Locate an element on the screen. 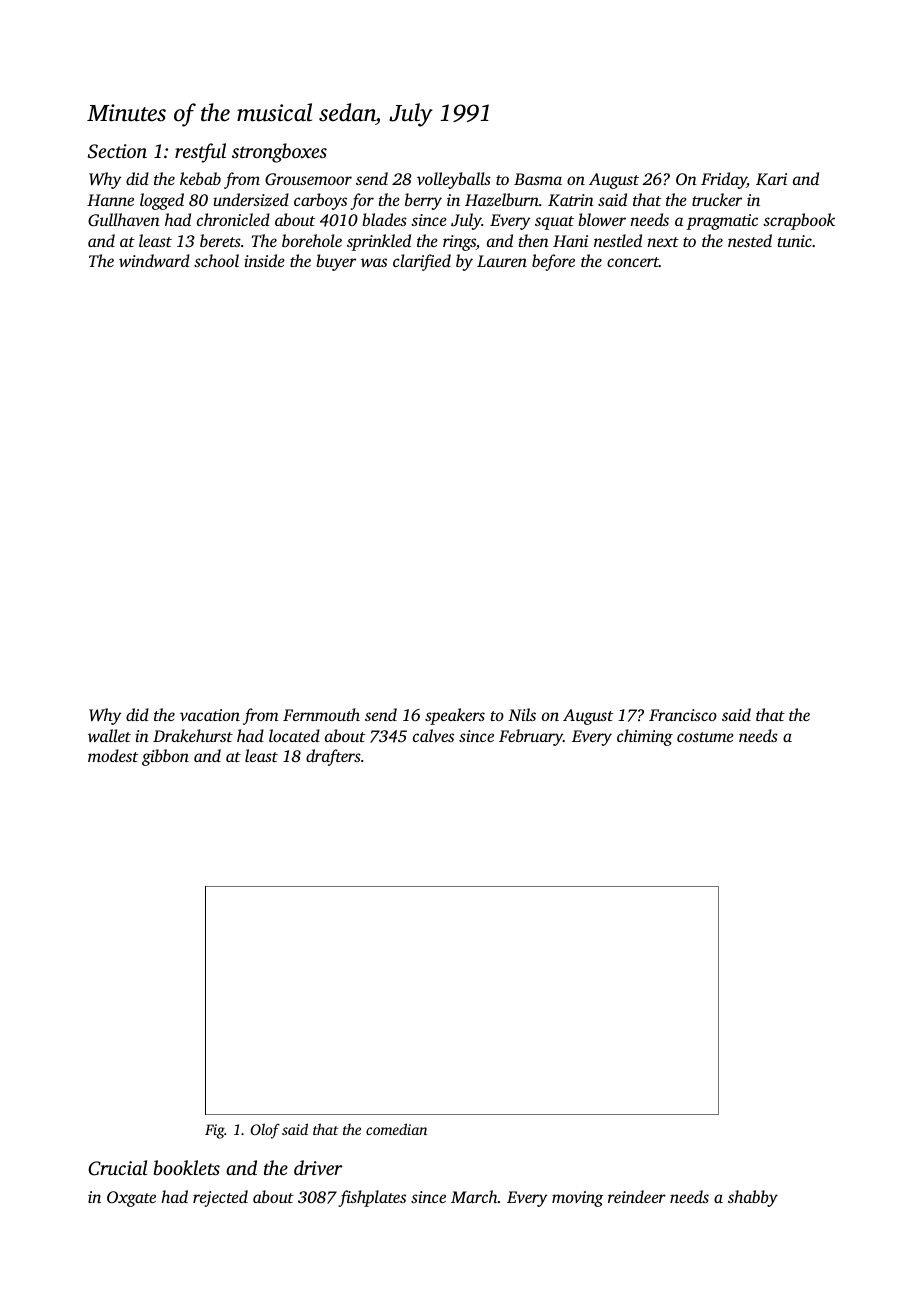 The height and width of the screenshot is (1308, 924). Oxgate is located at coordinates (131, 1199).
